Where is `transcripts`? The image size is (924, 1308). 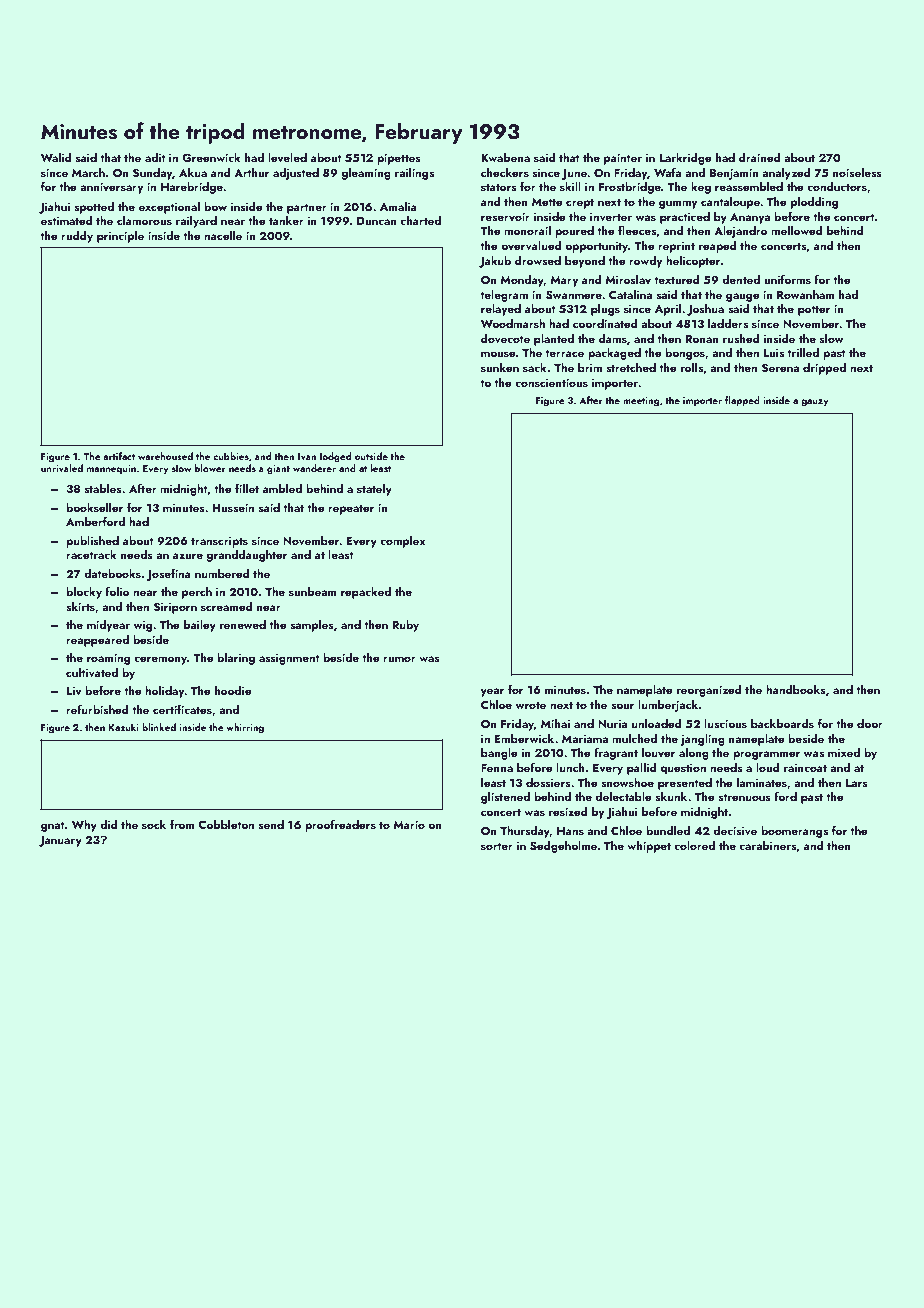 transcripts is located at coordinates (219, 542).
